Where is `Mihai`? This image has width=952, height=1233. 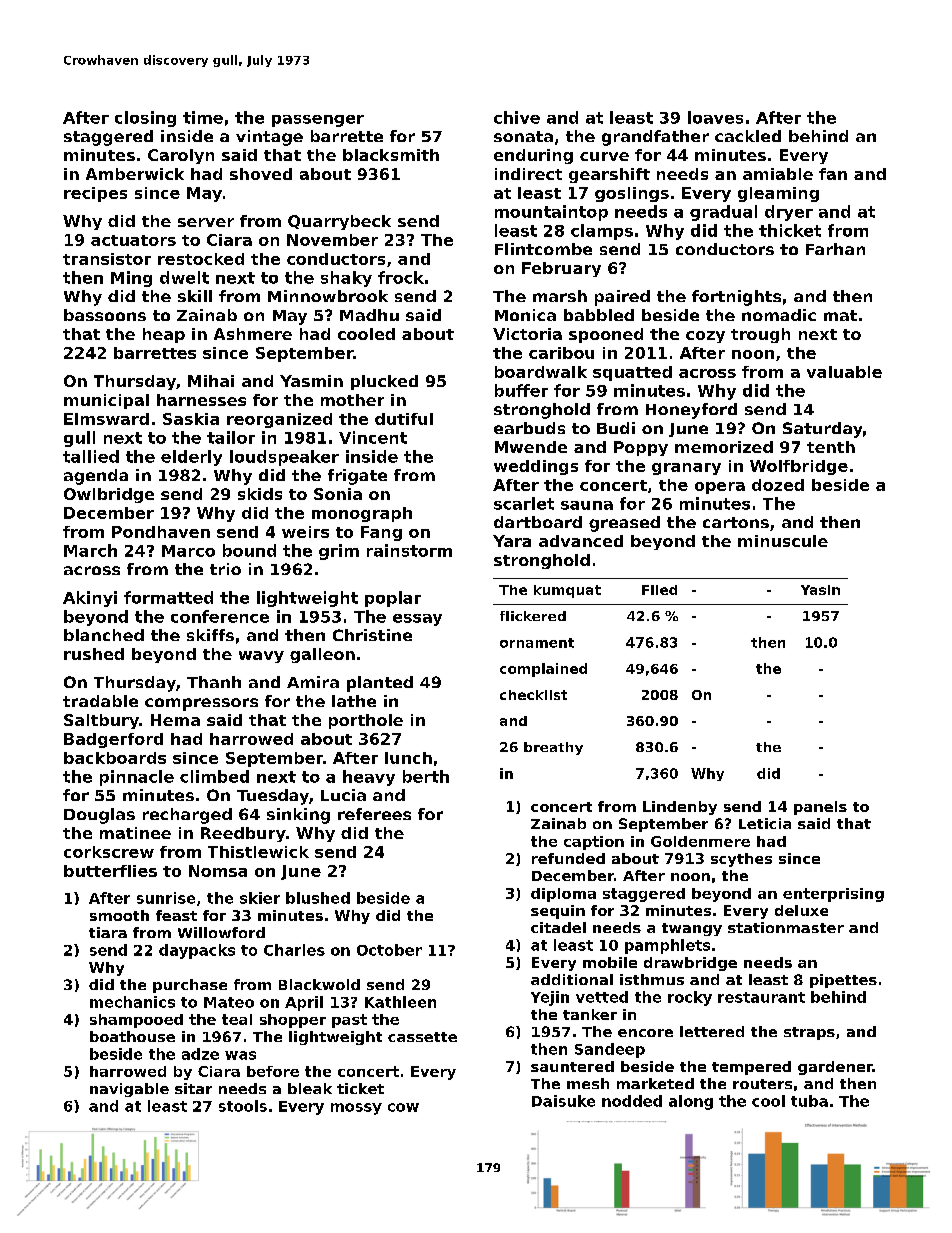 Mihai is located at coordinates (211, 381).
